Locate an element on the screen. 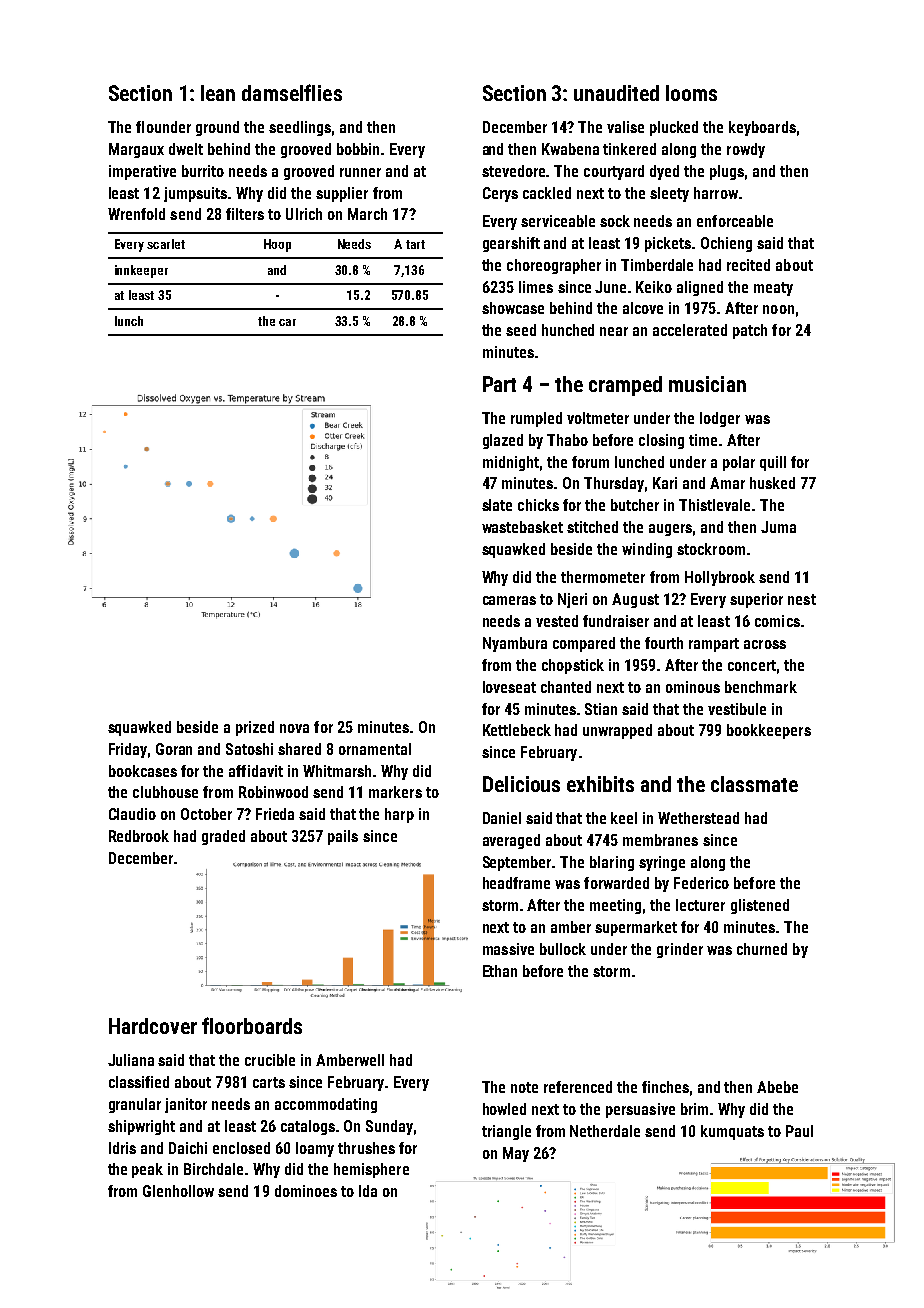  cameras is located at coordinates (509, 600).
